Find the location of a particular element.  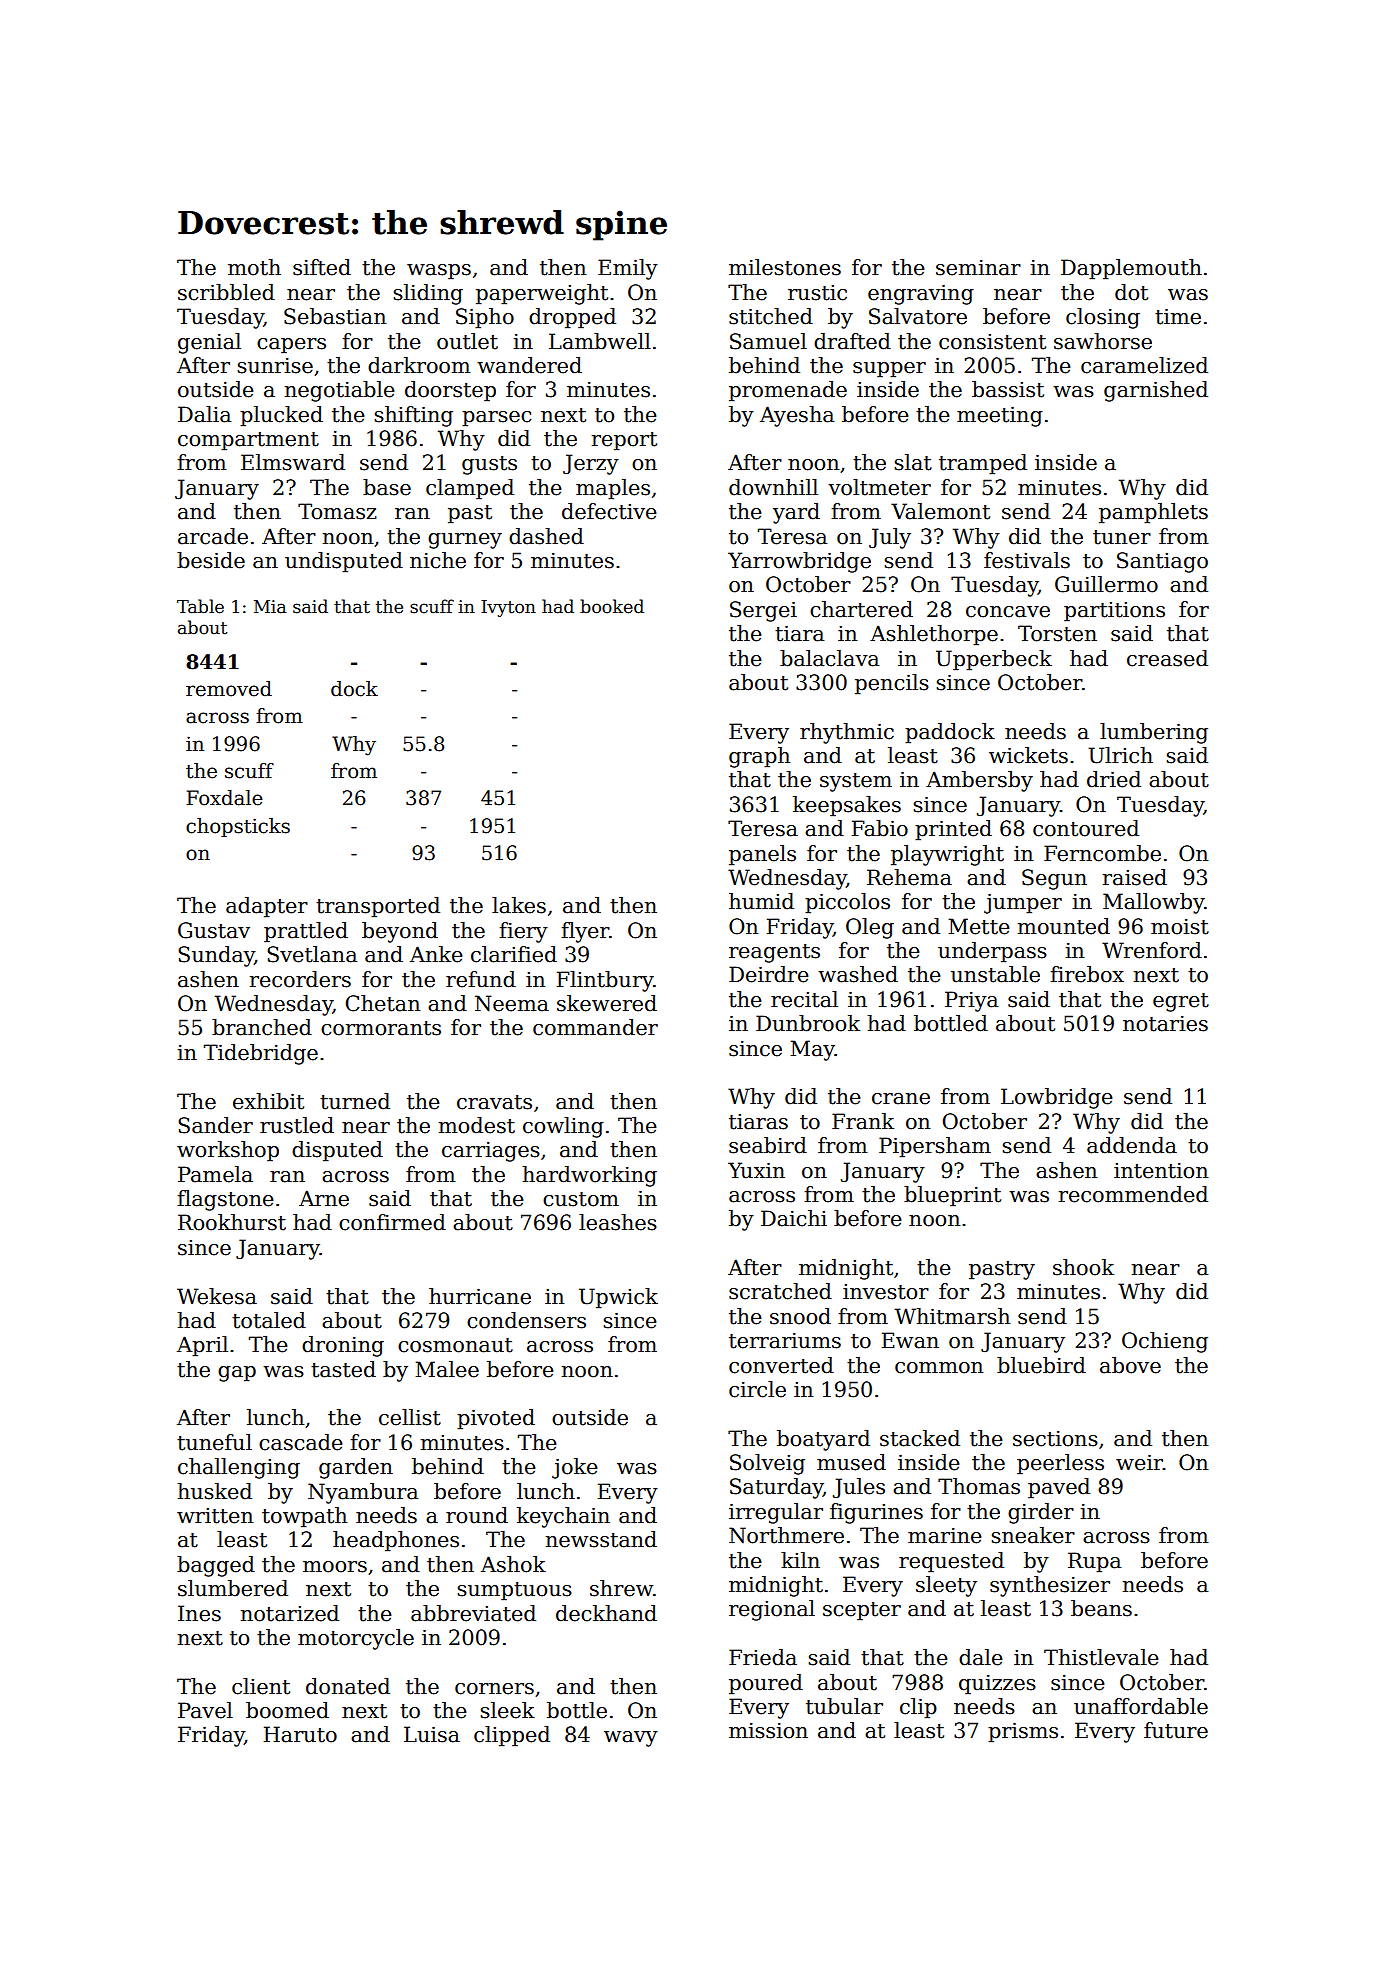

Yarrowbridge is located at coordinates (799, 562).
